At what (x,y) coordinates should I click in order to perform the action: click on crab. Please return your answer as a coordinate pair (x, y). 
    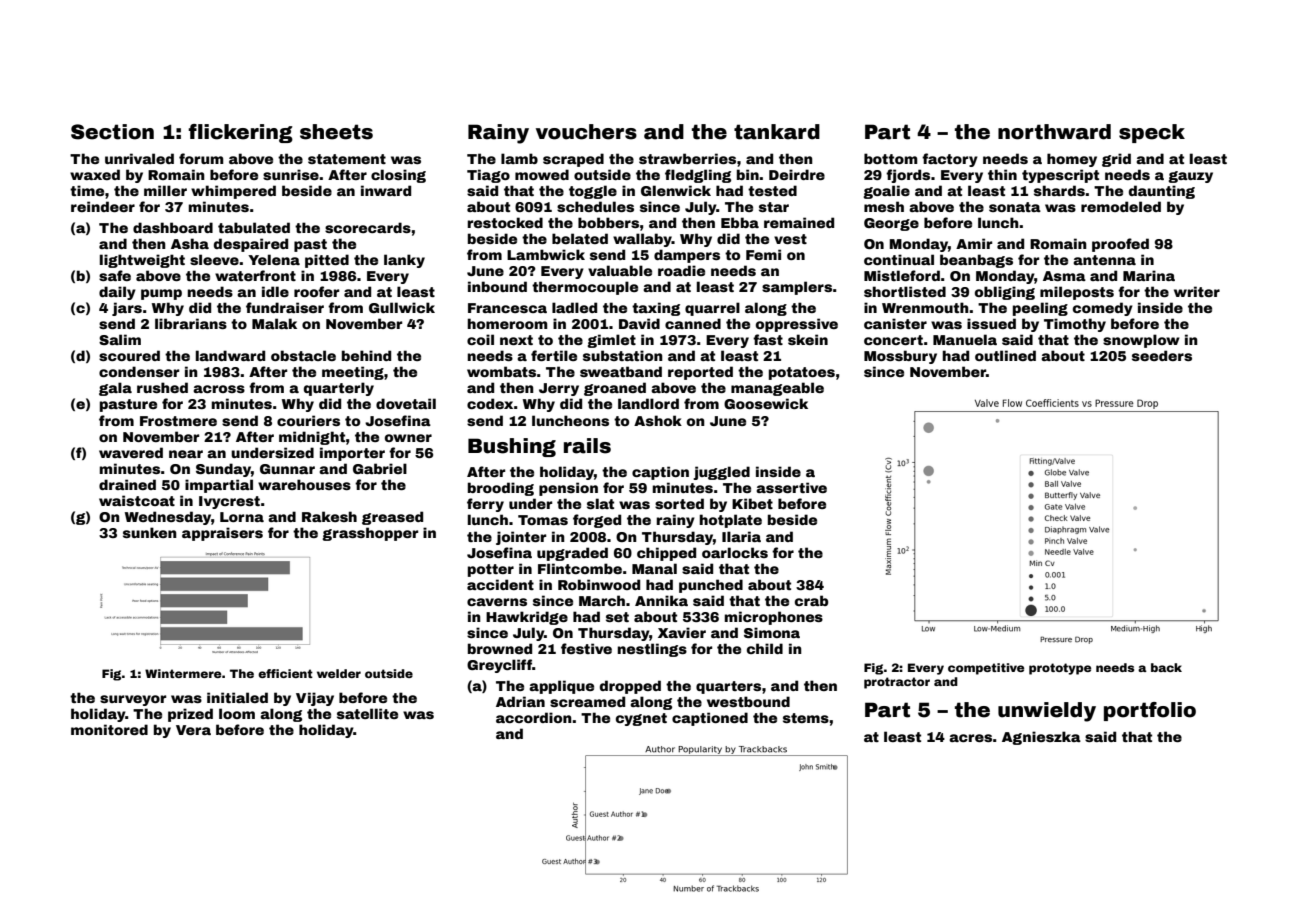
    Looking at the image, I should click on (811, 600).
